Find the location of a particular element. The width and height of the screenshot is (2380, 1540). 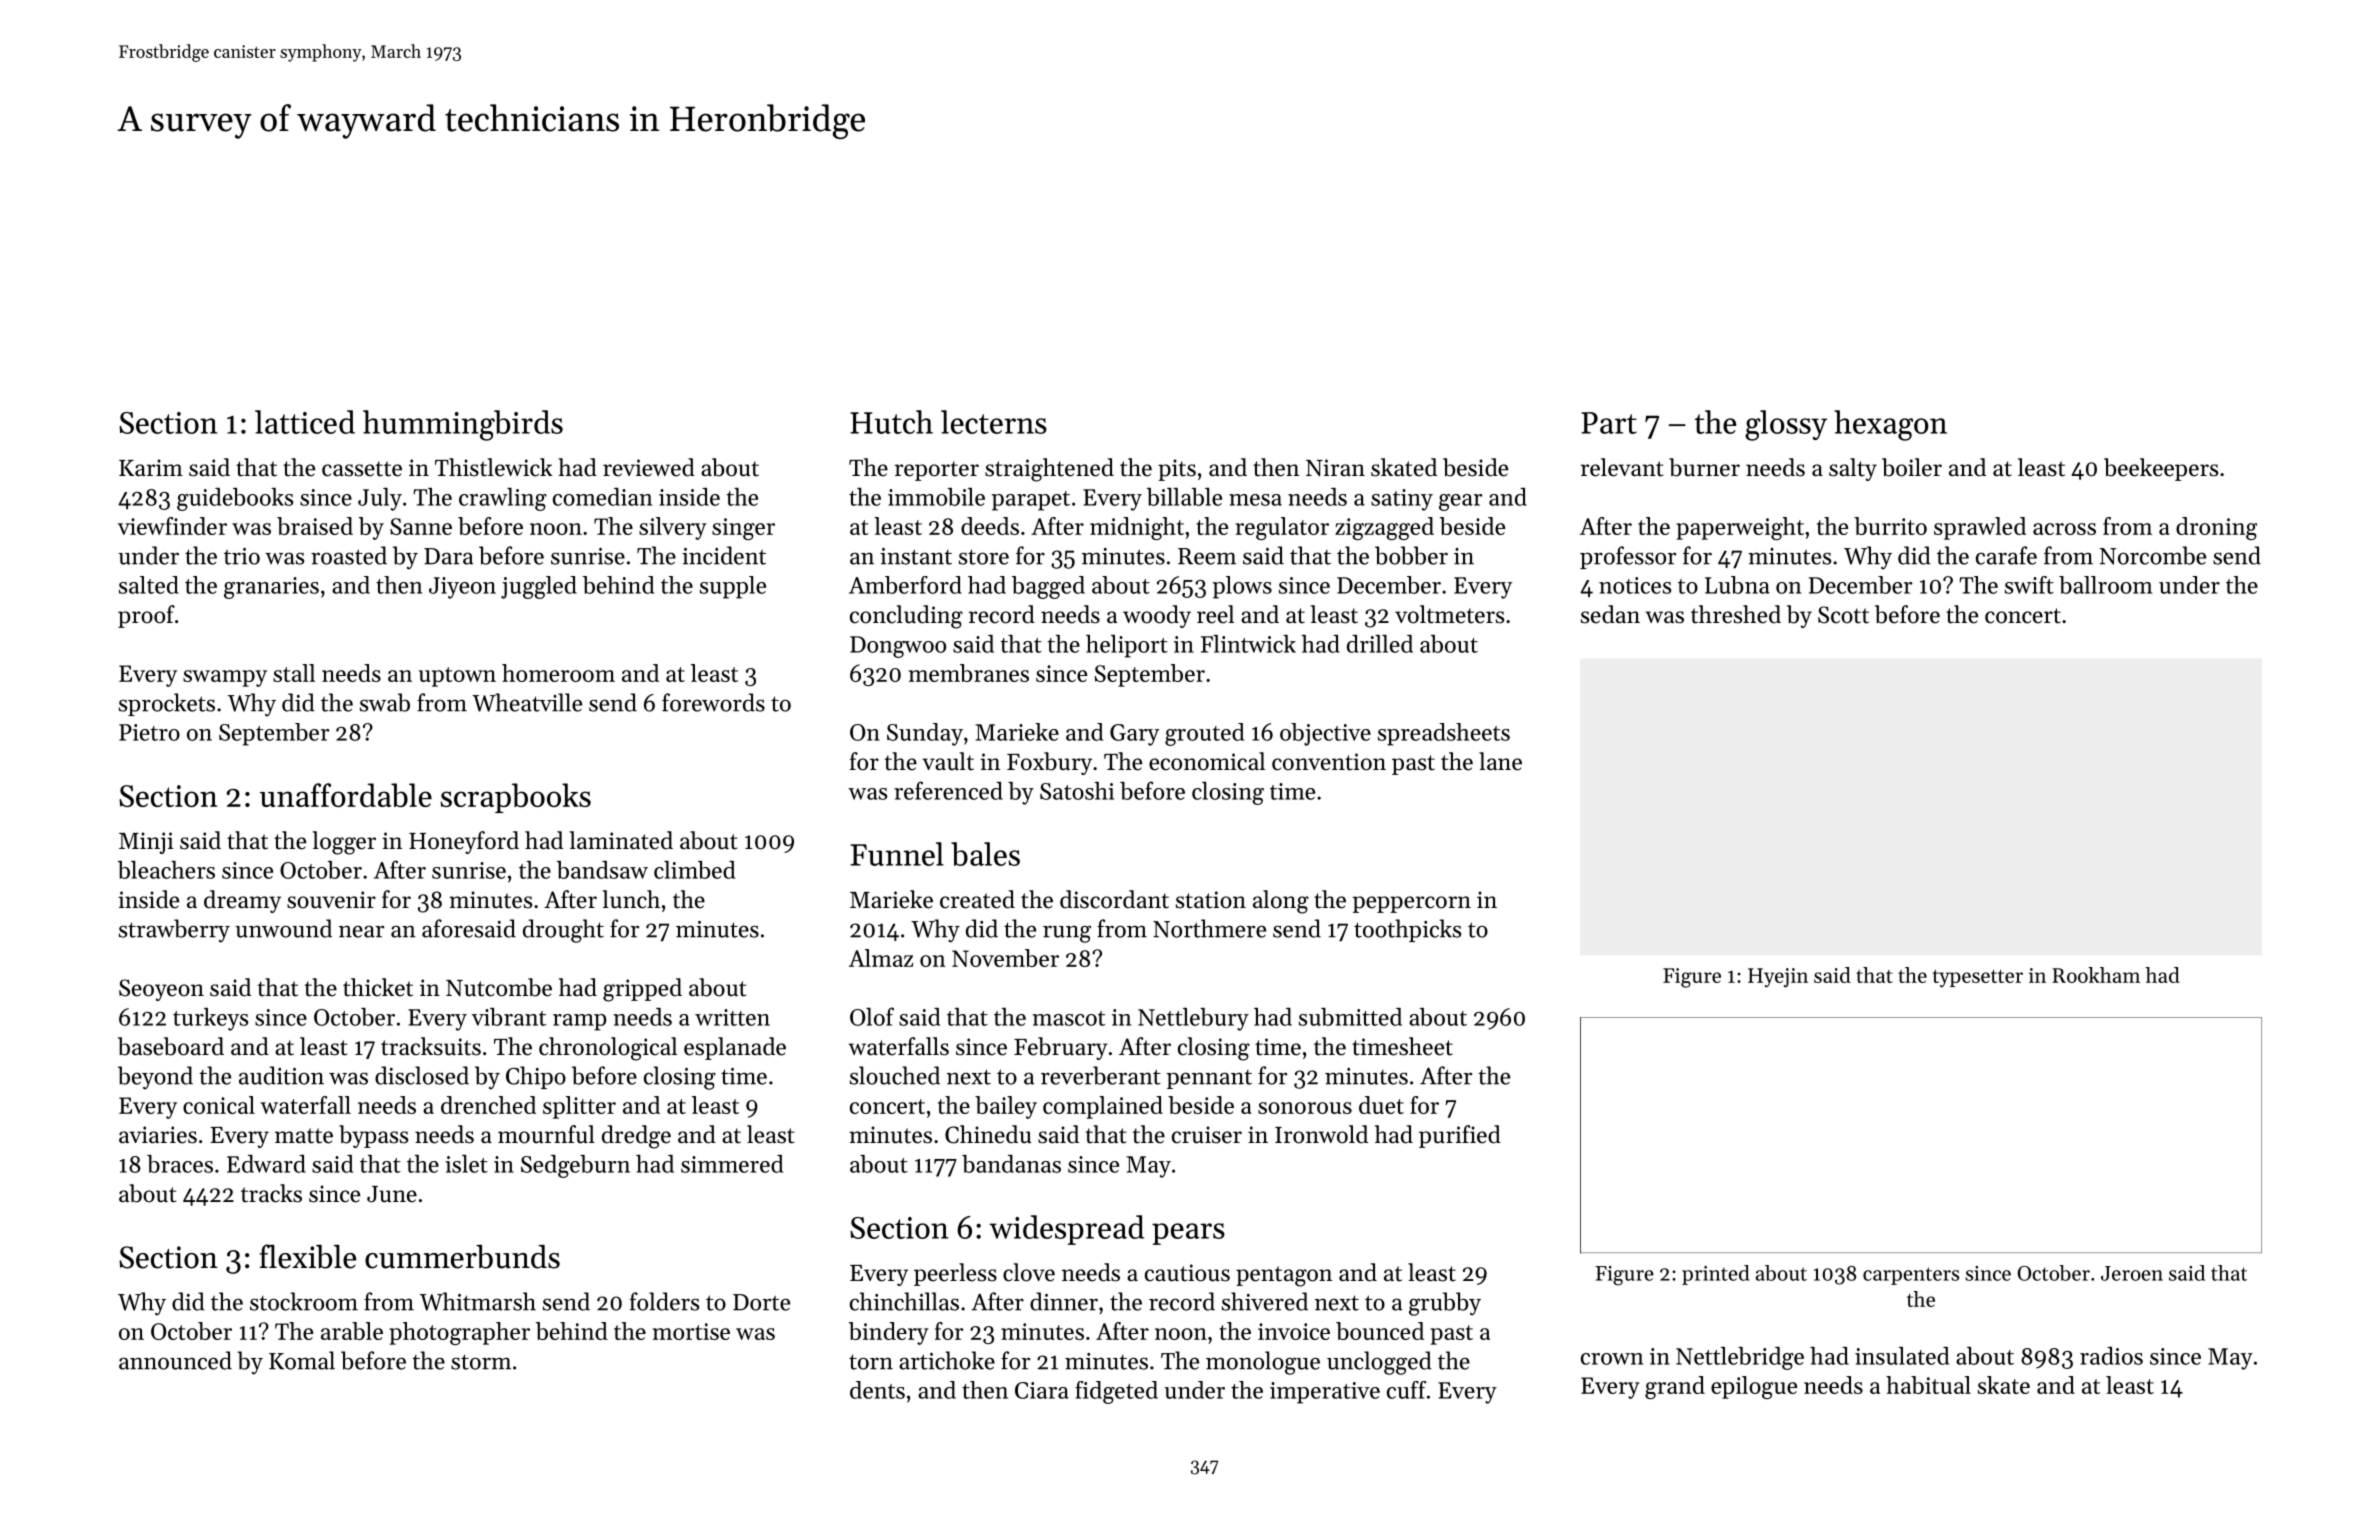

burner is located at coordinates (1704, 467).
